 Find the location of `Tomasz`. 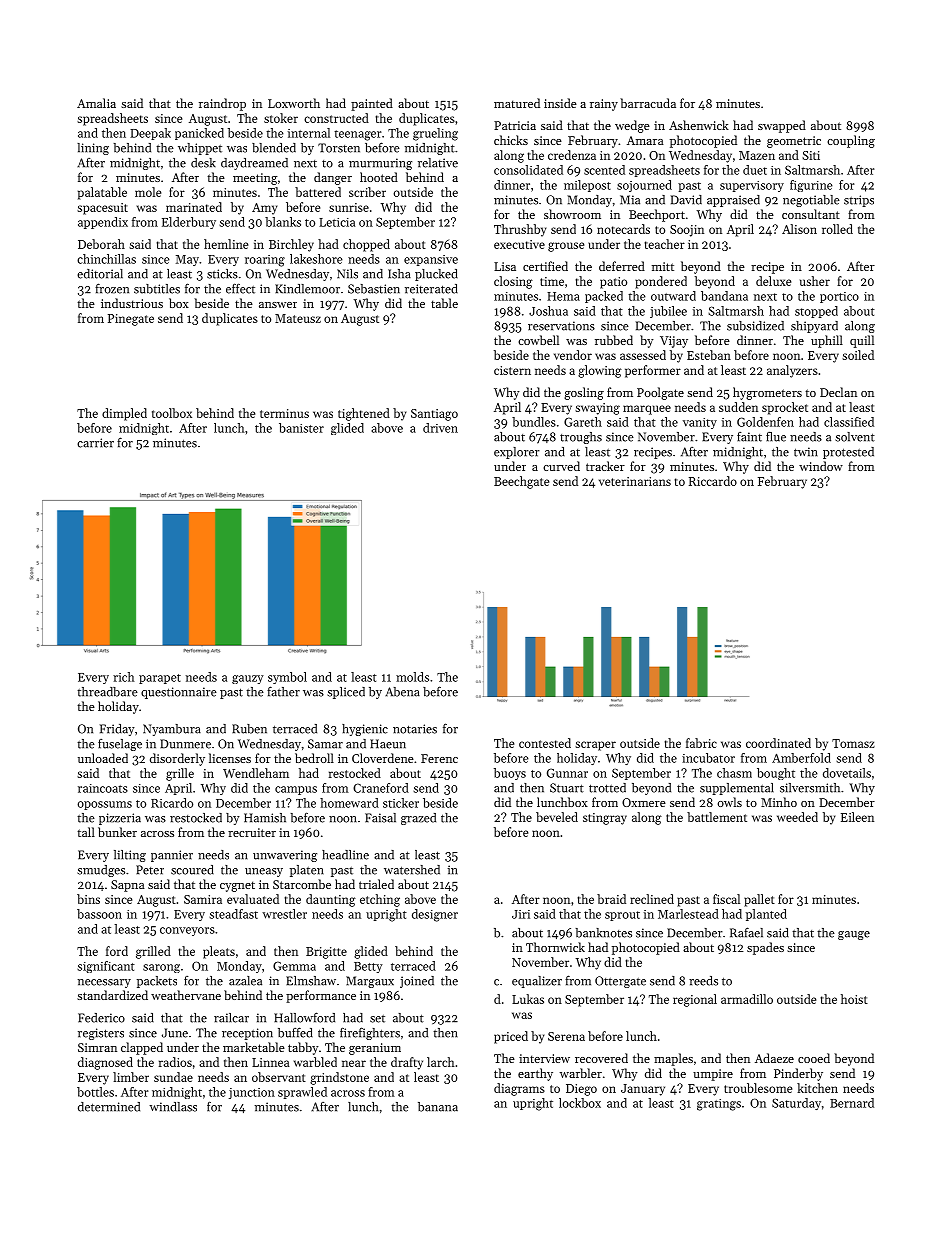

Tomasz is located at coordinates (853, 743).
